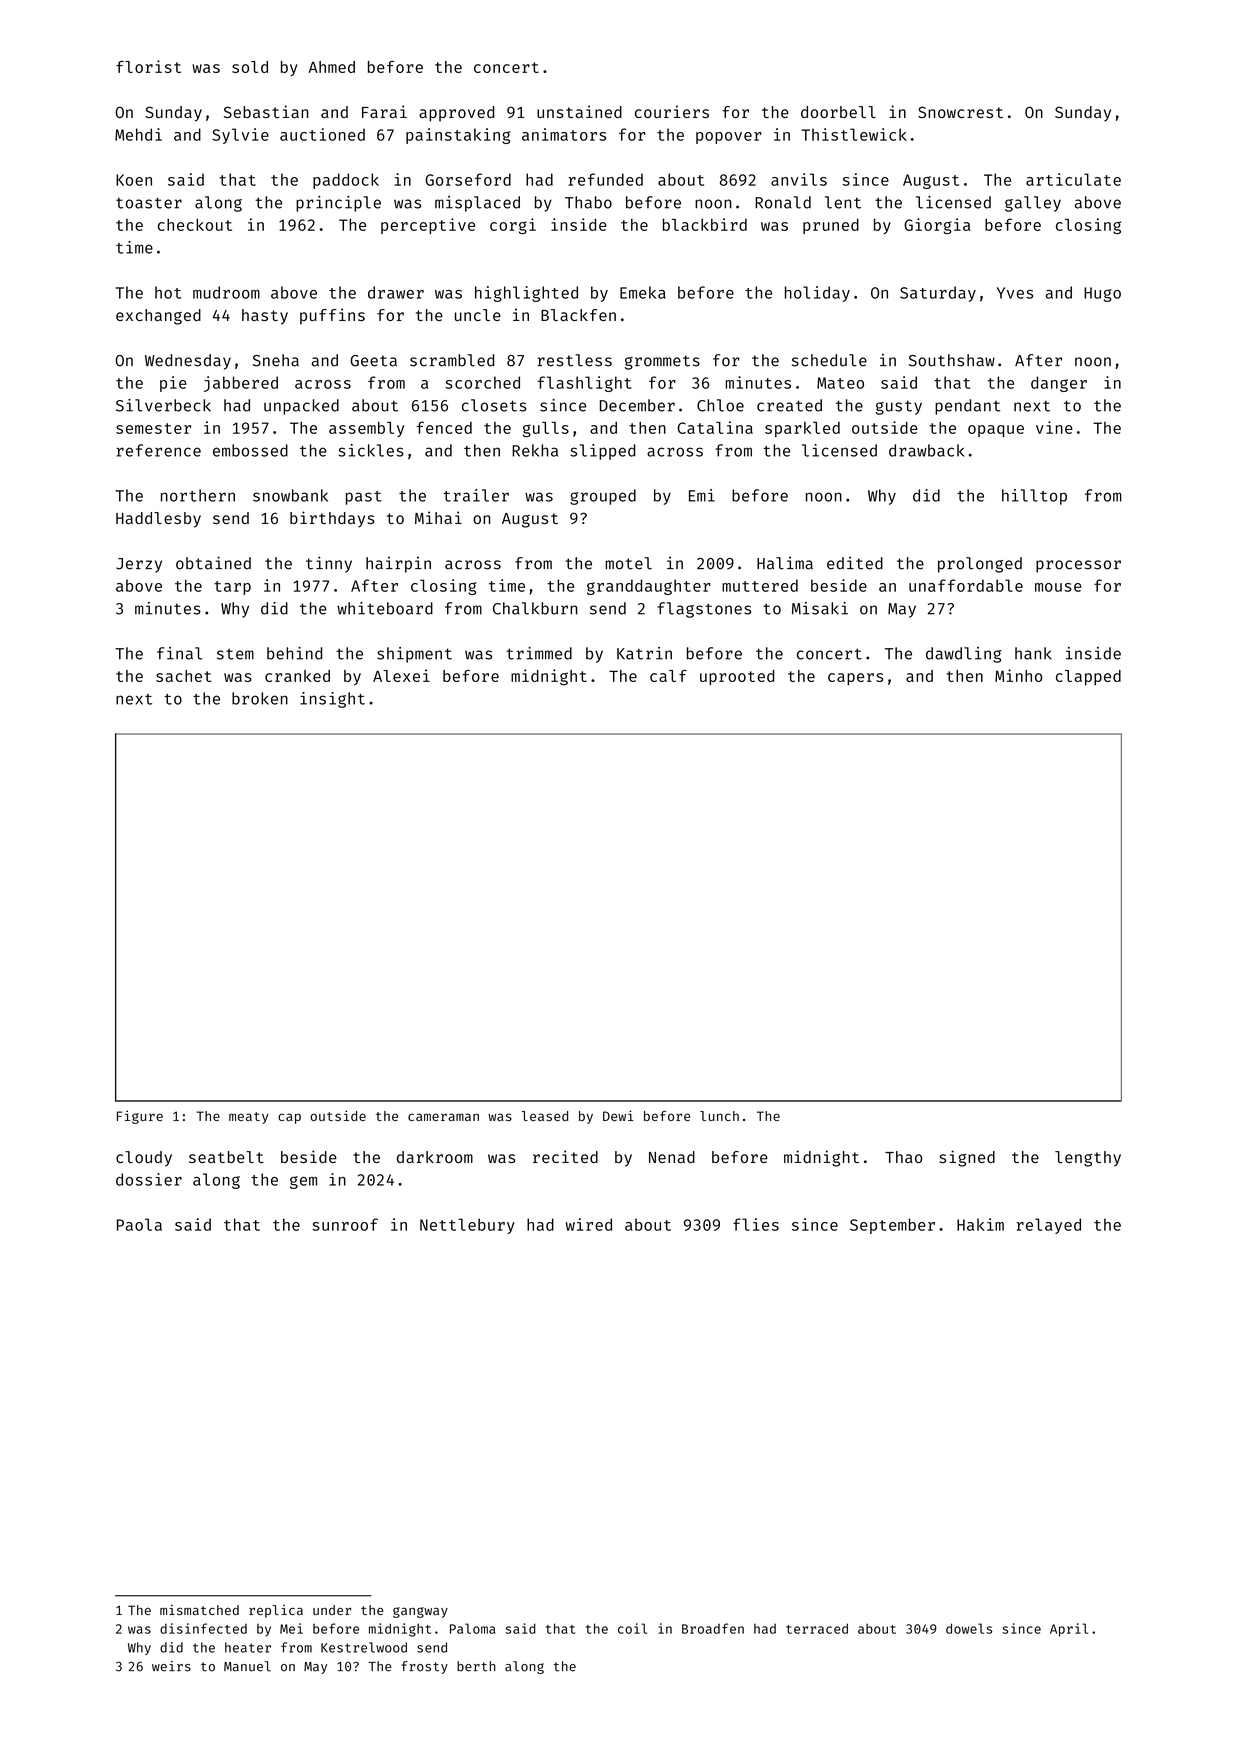 This page has height=1750, width=1237. I want to click on Hakim, so click(980, 1224).
